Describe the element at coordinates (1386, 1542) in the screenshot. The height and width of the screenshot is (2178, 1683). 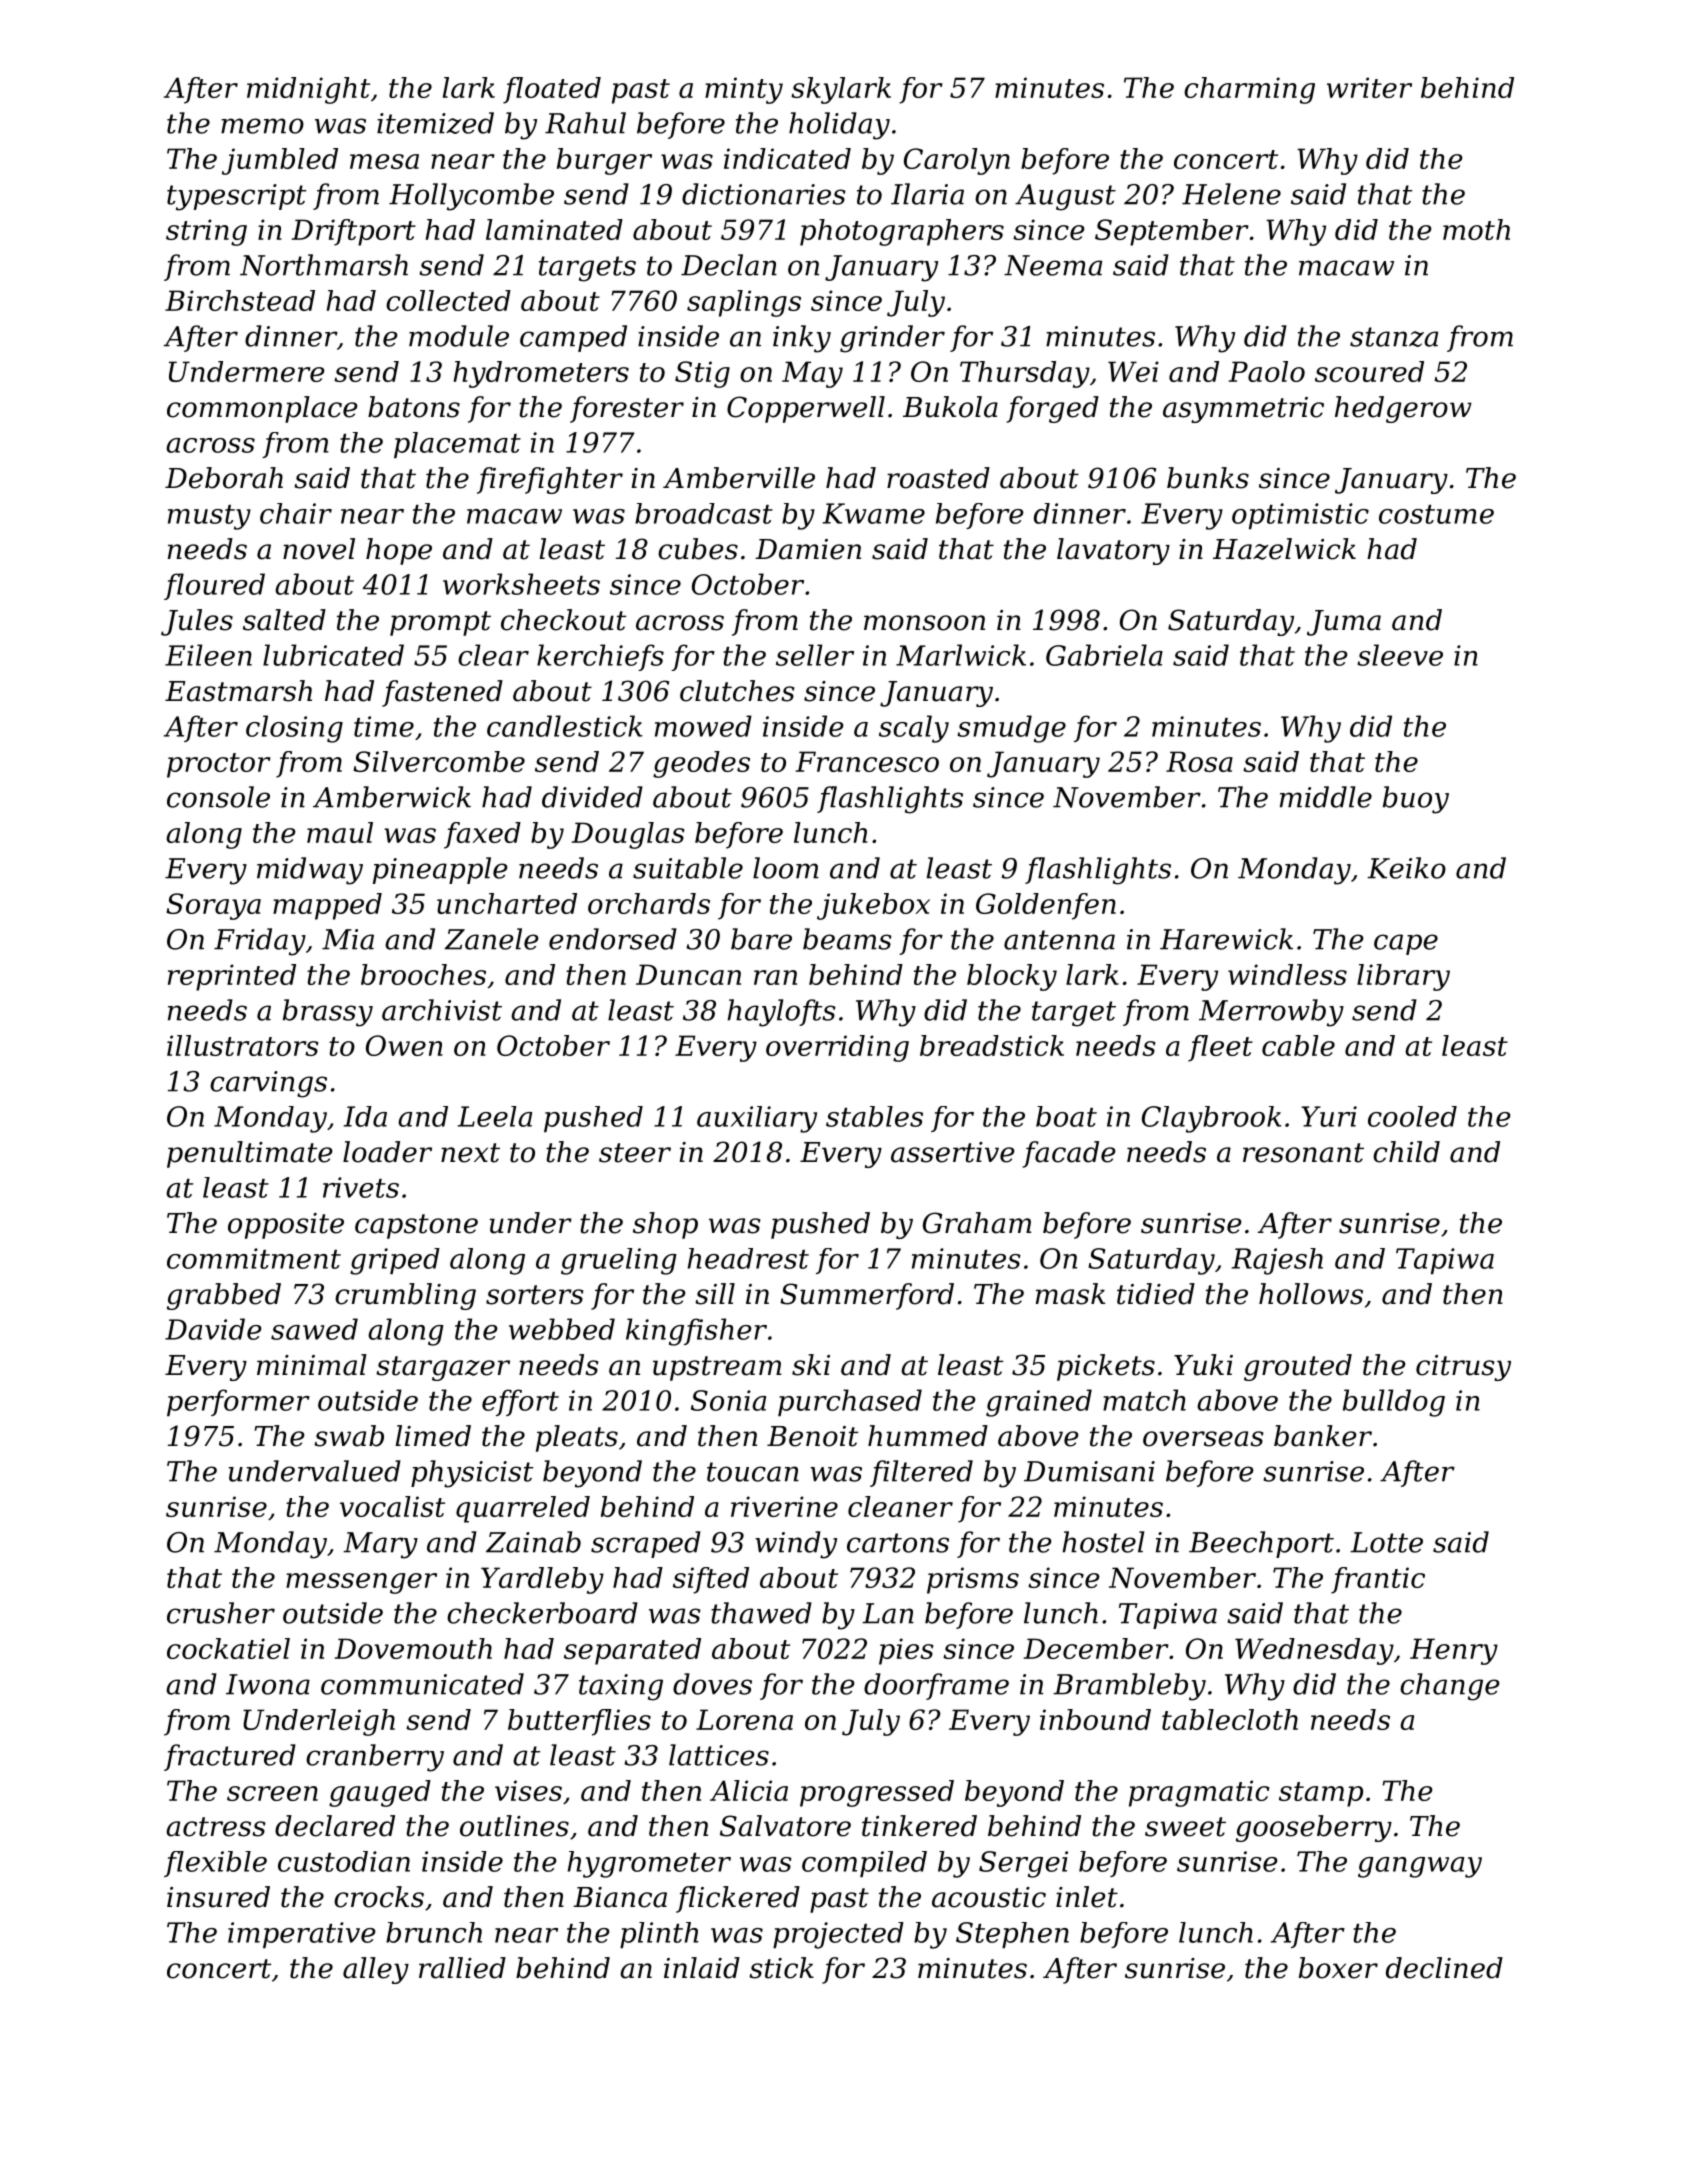
I see `Lotte` at that location.
